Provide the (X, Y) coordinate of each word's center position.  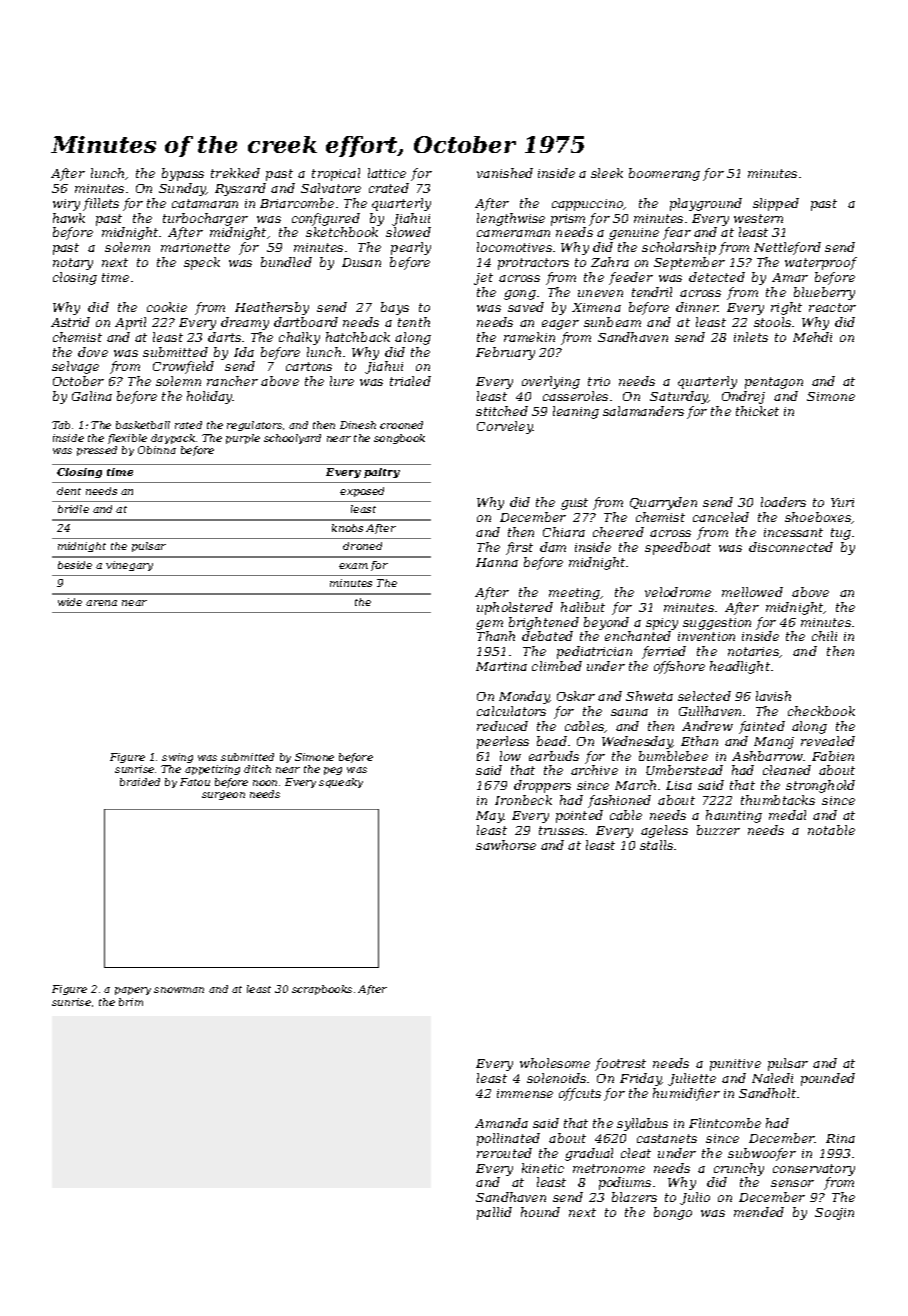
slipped (776, 204)
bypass (183, 174)
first (519, 548)
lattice (387, 173)
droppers (542, 786)
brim (131, 1002)
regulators (254, 426)
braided (140, 782)
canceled (721, 517)
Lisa (679, 785)
